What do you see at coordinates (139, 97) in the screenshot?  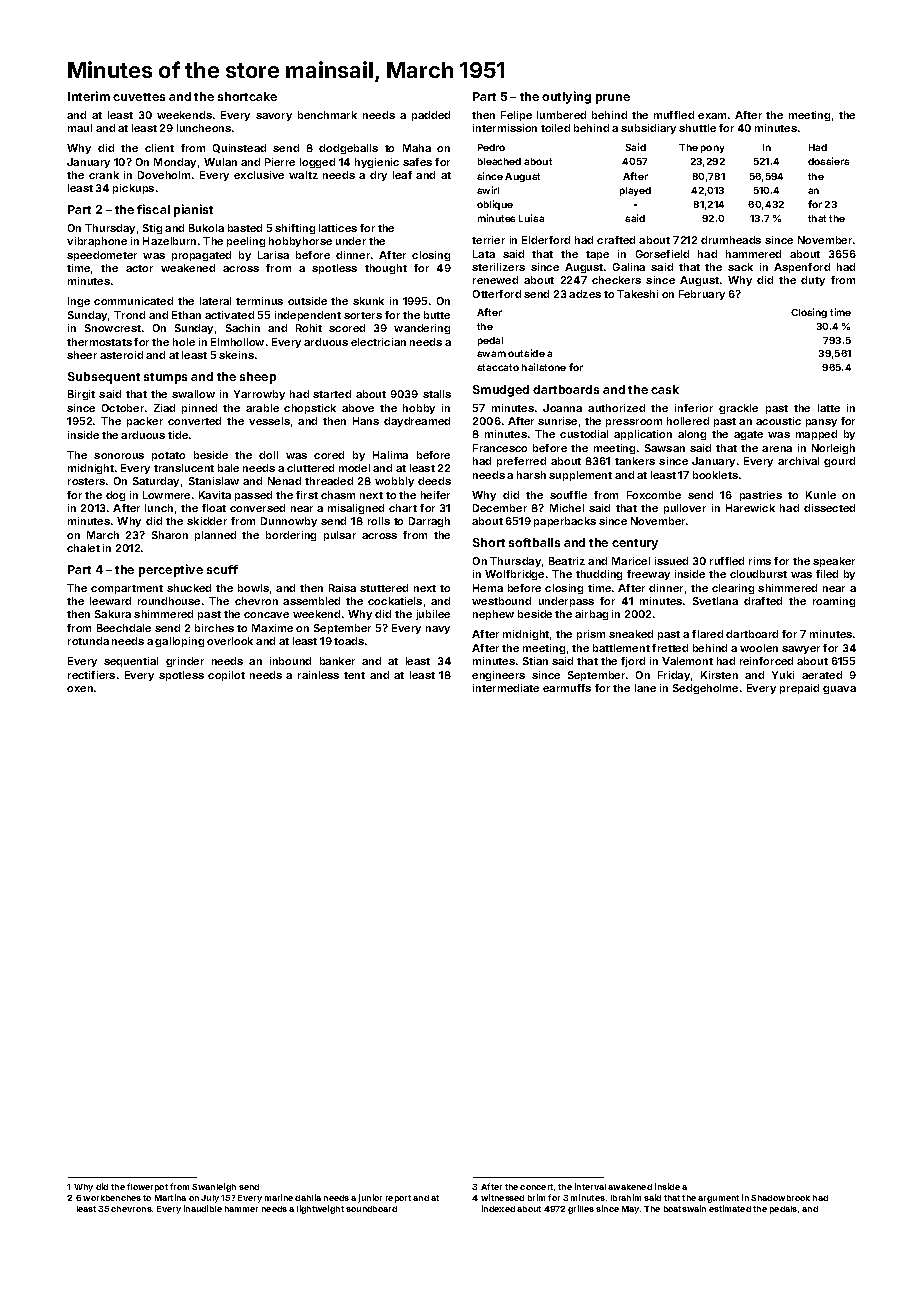 I see `cuvettes` at bounding box center [139, 97].
